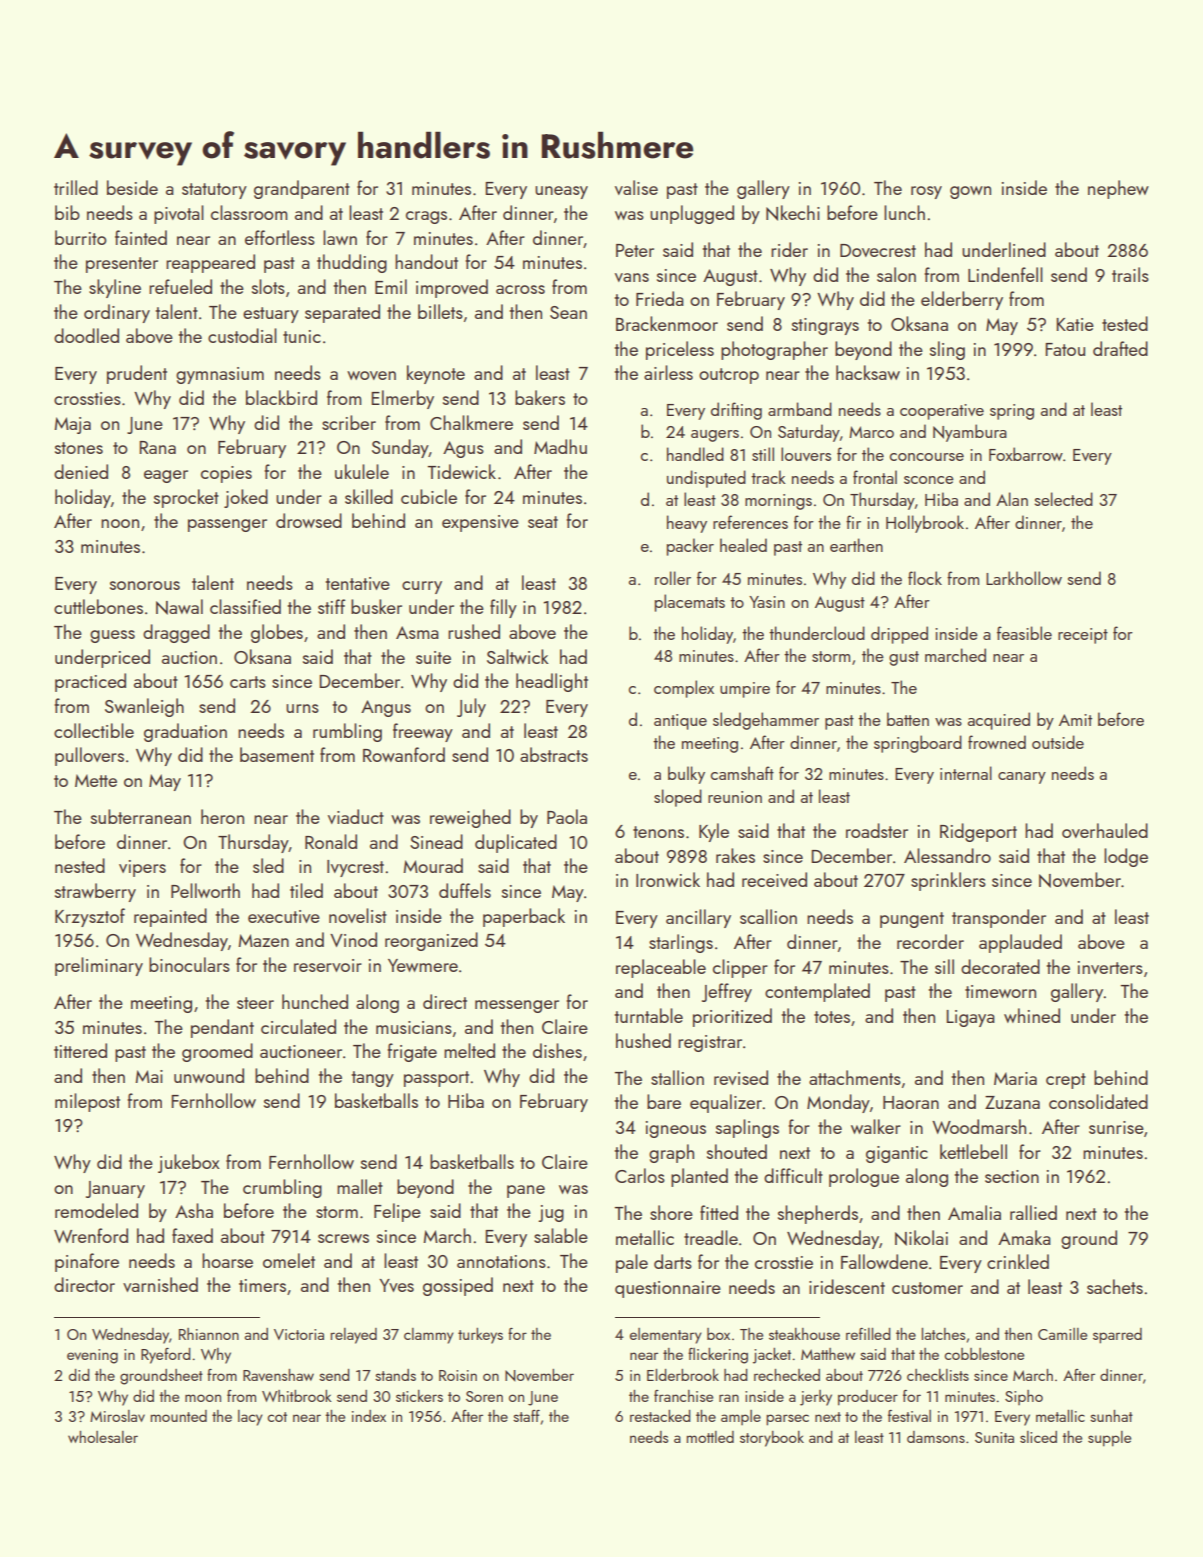 Image resolution: width=1203 pixels, height=1557 pixels. Describe the element at coordinates (79, 448) in the page. I see `stones` at that location.
